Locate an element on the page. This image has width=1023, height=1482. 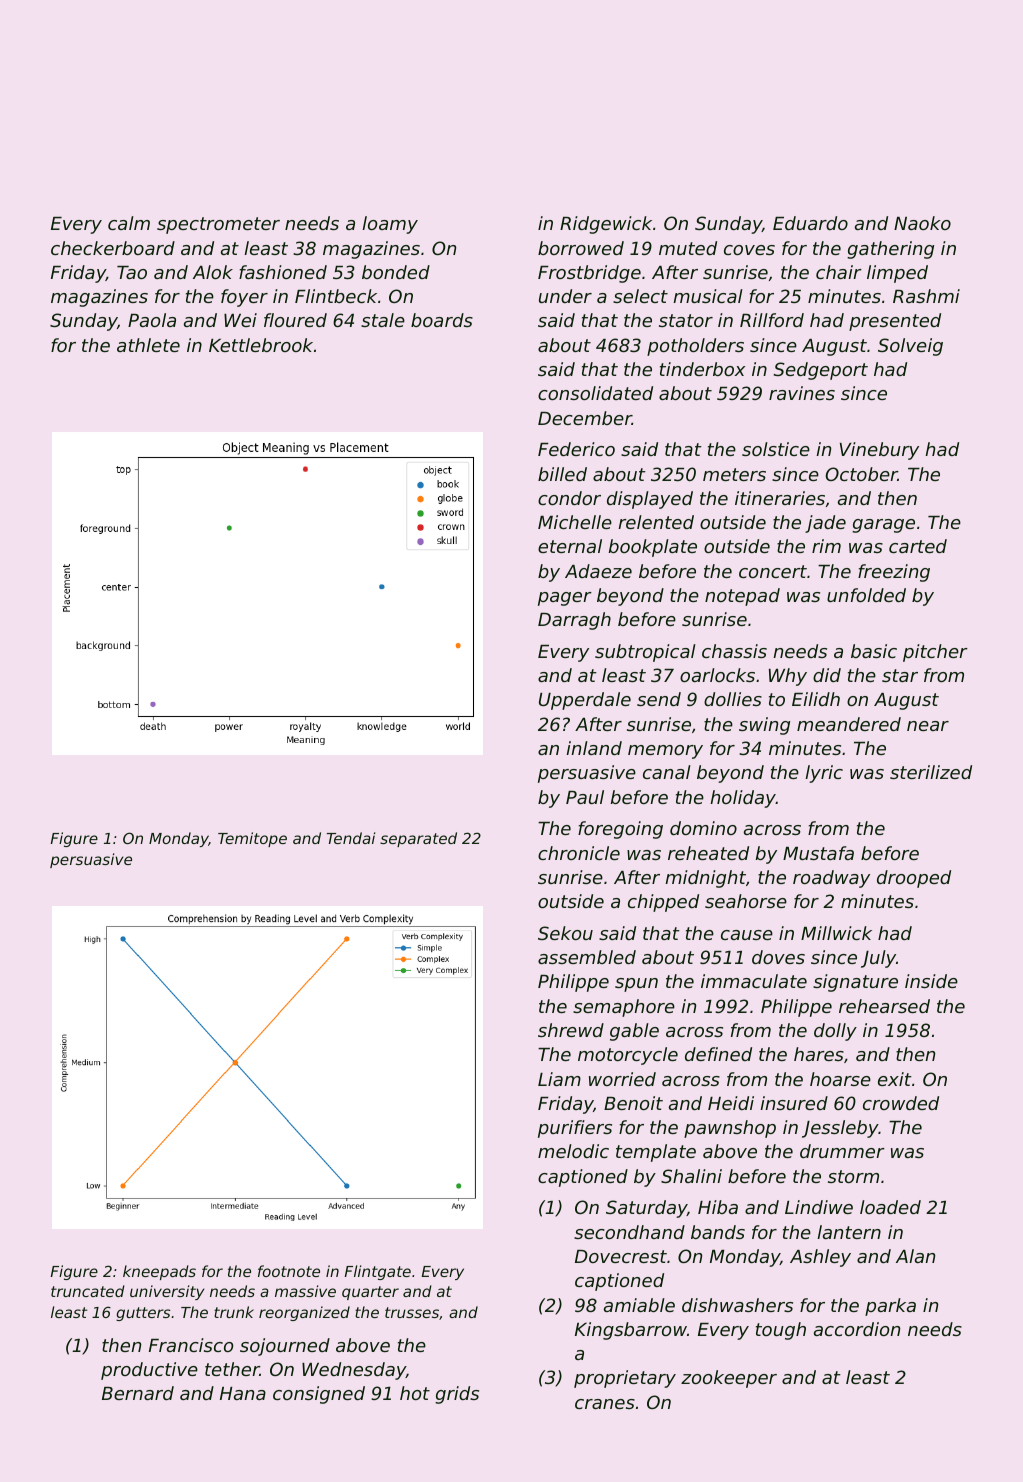
Bernard is located at coordinates (138, 1393).
